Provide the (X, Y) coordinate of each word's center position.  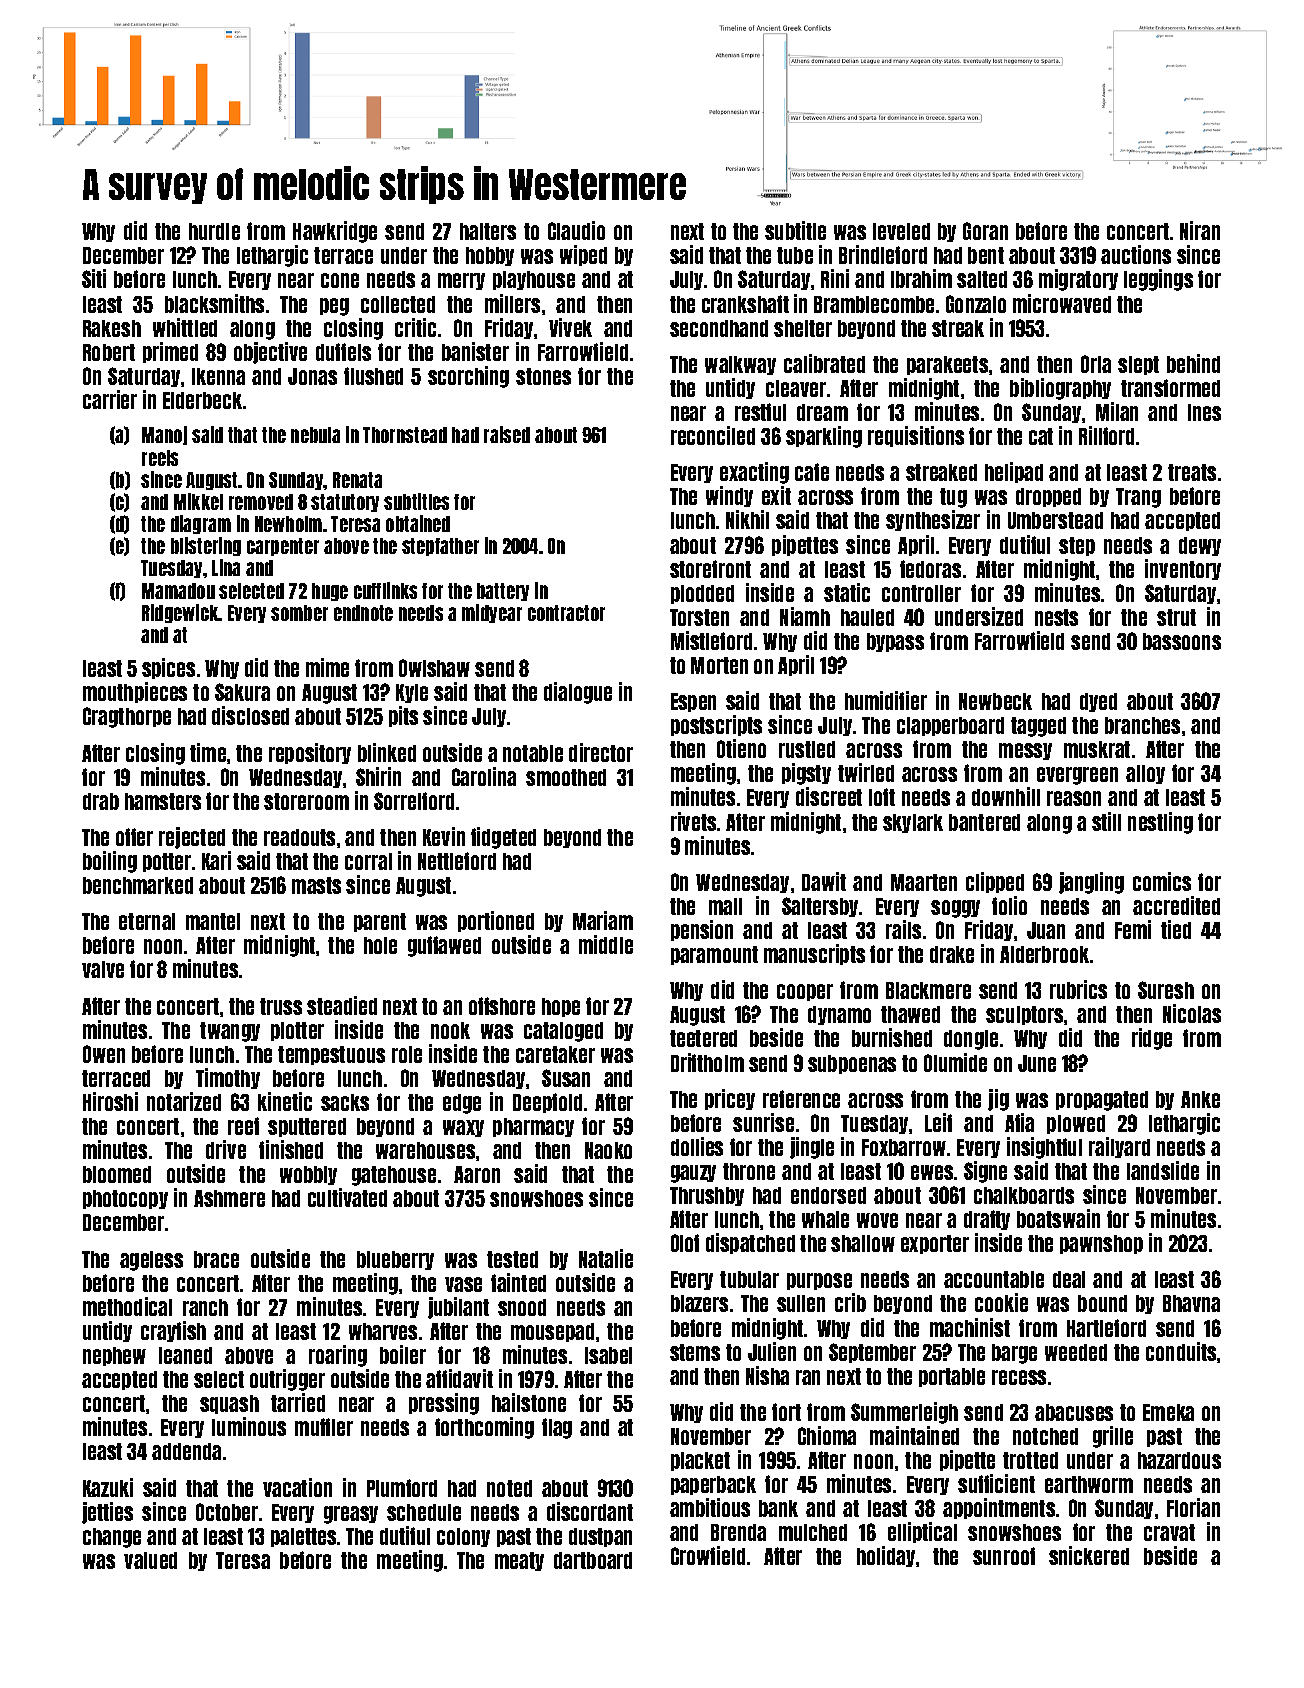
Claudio (576, 230)
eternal (147, 921)
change (112, 1538)
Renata (357, 480)
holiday (886, 1556)
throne (749, 1171)
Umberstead (1055, 520)
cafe (812, 472)
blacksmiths (214, 303)
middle (606, 944)
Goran (985, 231)
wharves (383, 1331)
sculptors (1024, 1015)
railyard (1119, 1147)
